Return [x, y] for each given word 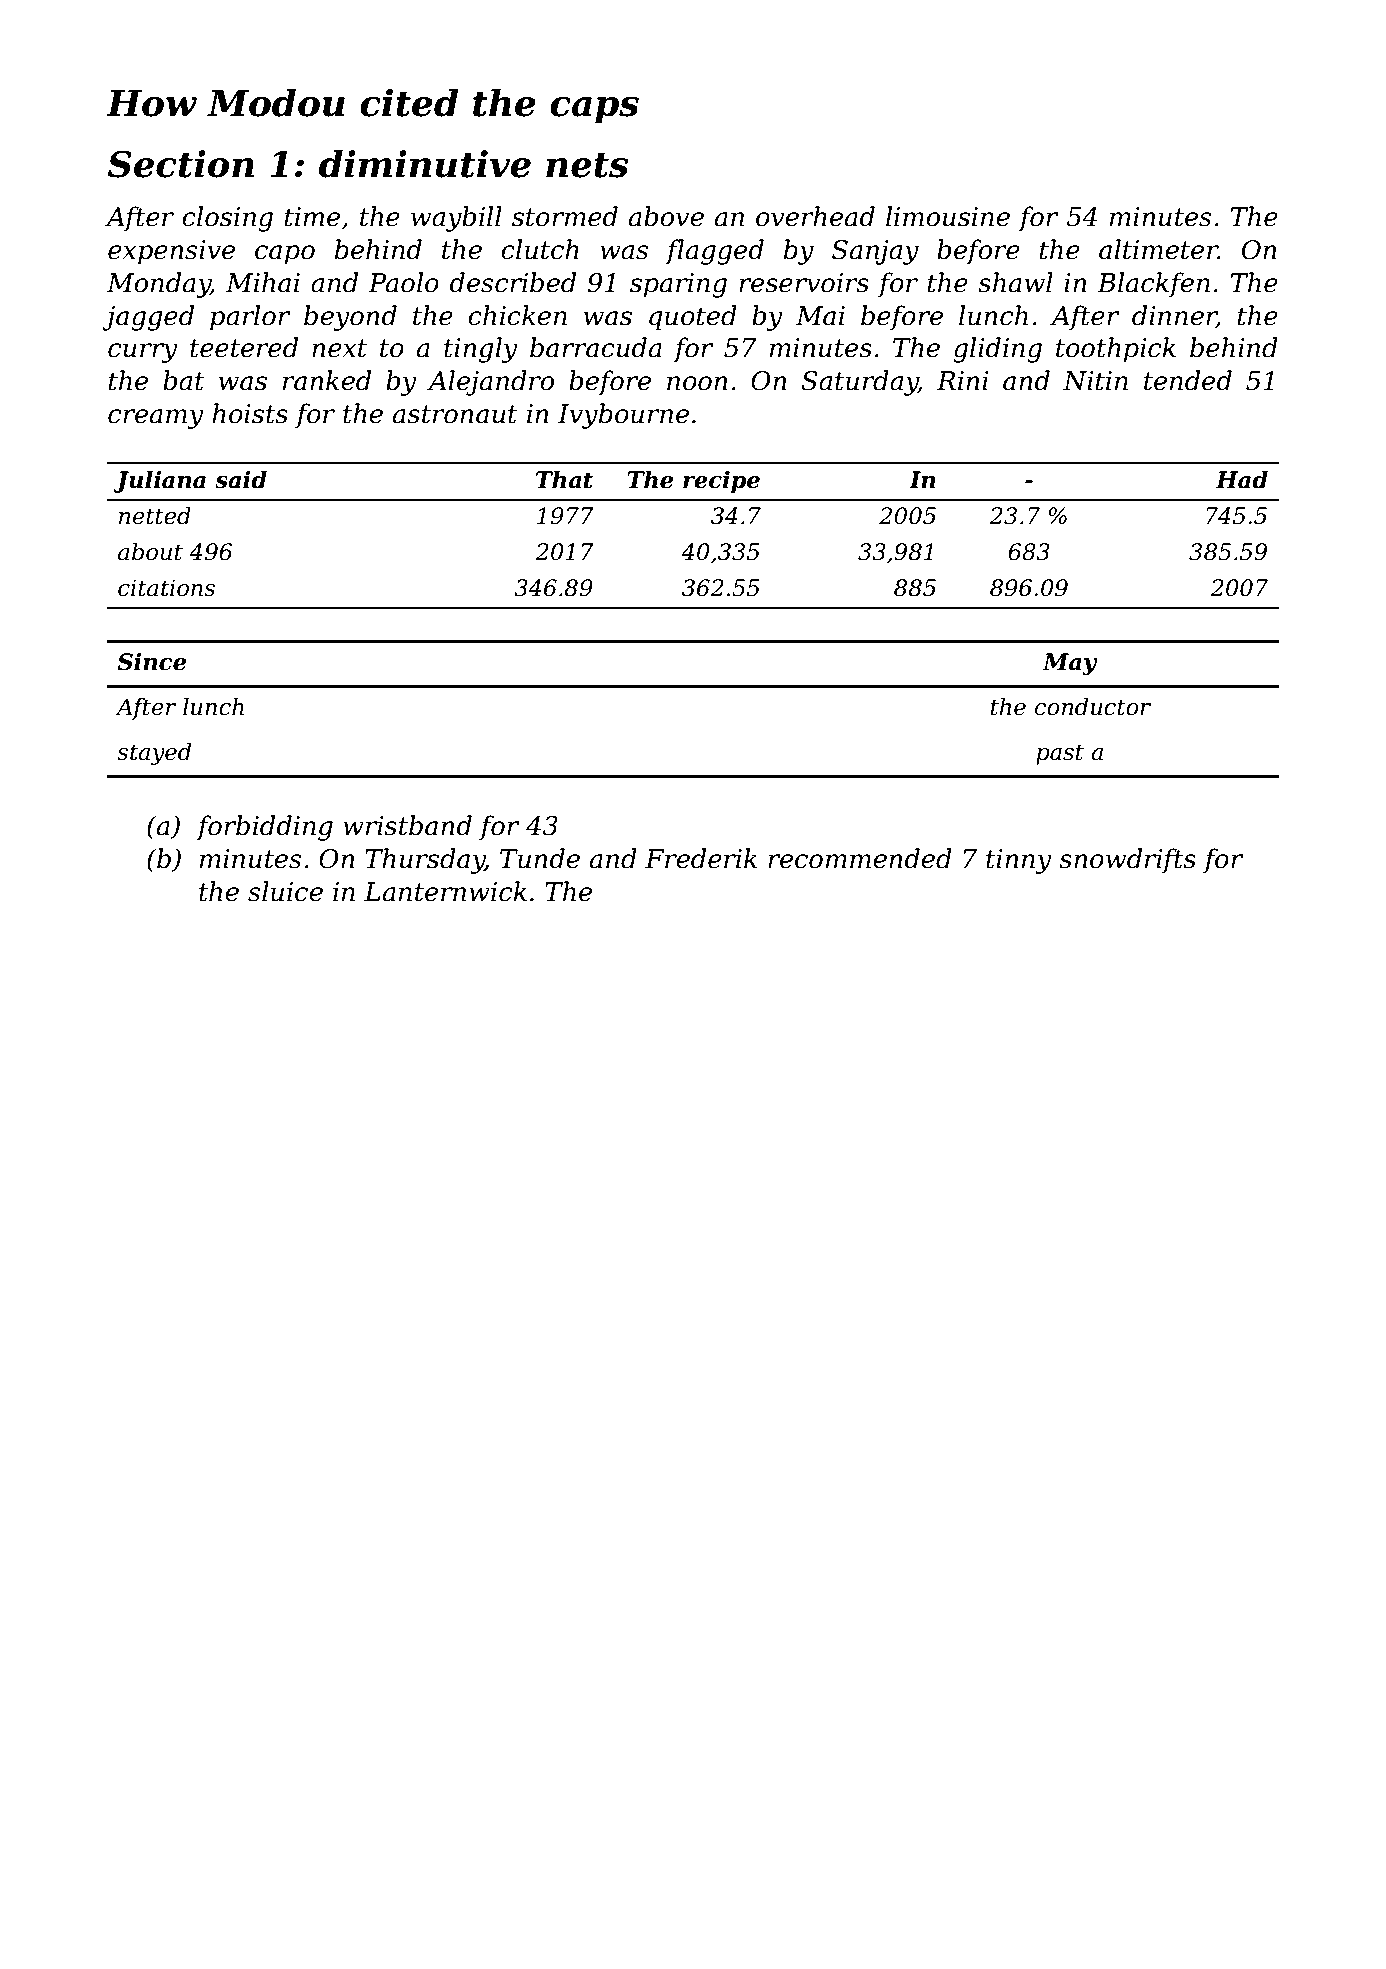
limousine [948, 216]
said [241, 480]
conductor [1093, 707]
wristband [407, 825]
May [1070, 664]
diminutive [425, 164]
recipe [721, 482]
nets [587, 165]
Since [151, 662]
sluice [285, 891]
